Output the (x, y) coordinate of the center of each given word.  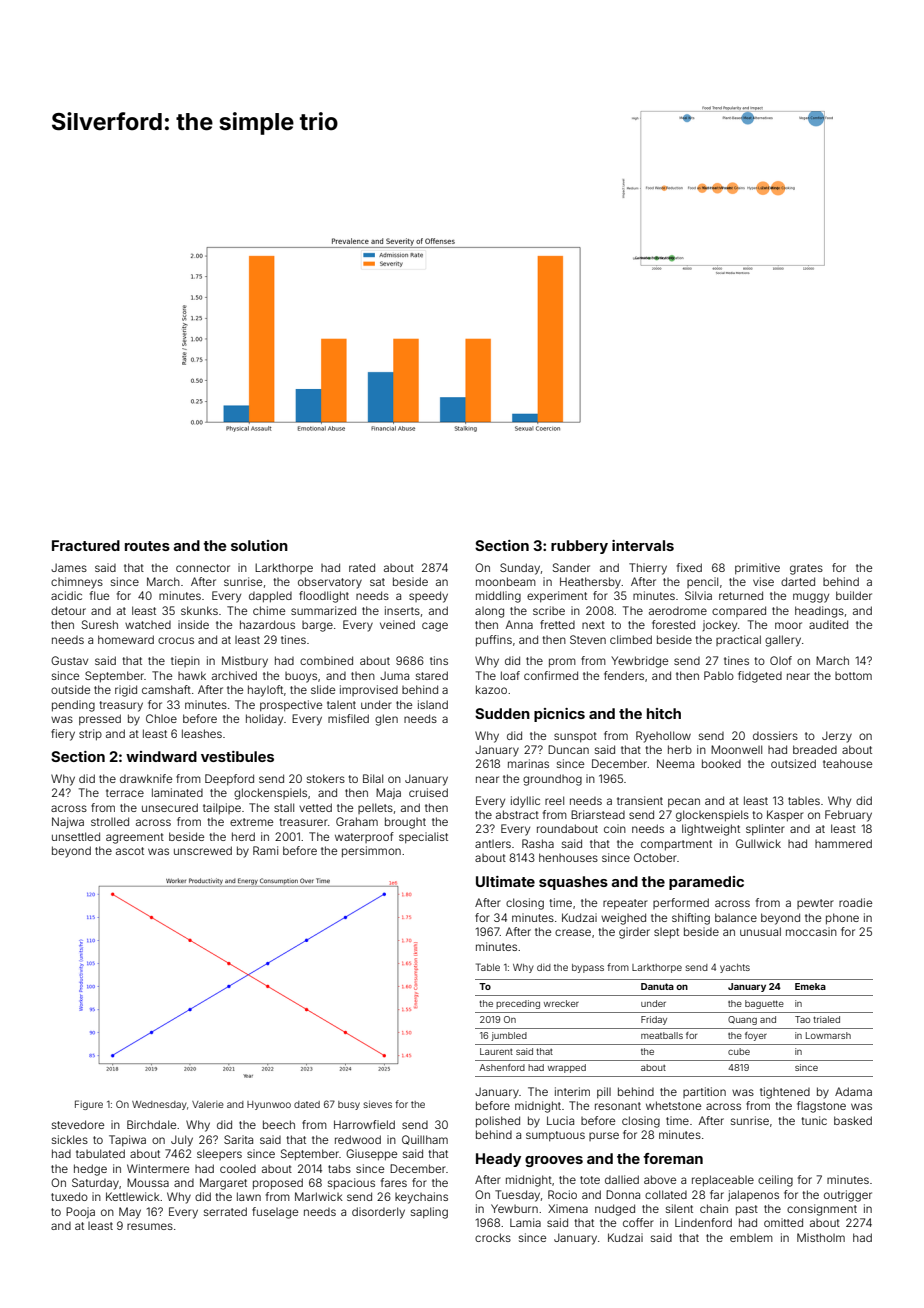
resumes (150, 1226)
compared (739, 611)
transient (640, 800)
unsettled (76, 836)
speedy (428, 597)
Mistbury (245, 662)
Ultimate (505, 881)
